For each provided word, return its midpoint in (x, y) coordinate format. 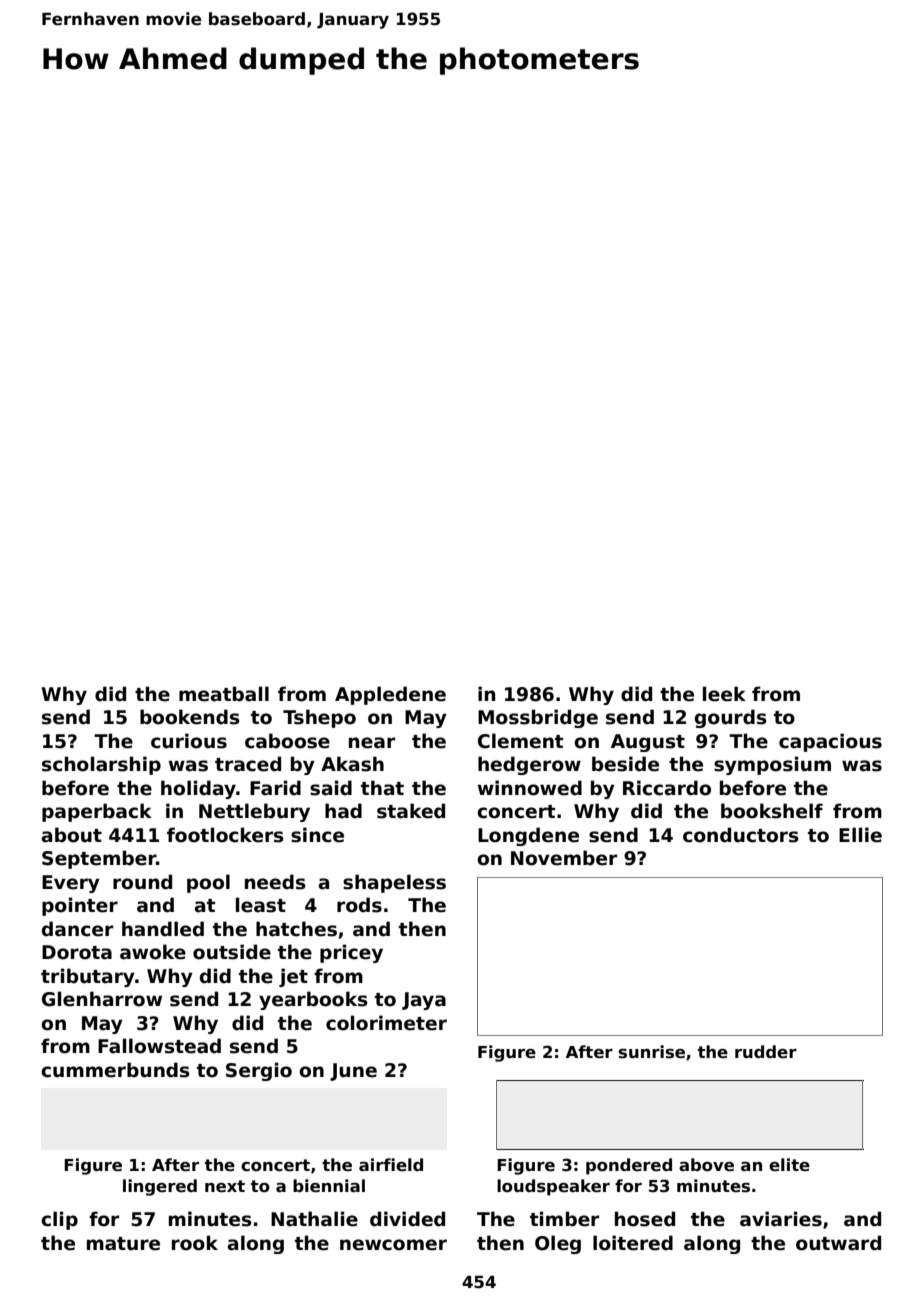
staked (411, 811)
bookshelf (772, 811)
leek (724, 694)
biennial (329, 1186)
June (353, 1072)
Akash (352, 764)
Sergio (259, 1071)
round (142, 882)
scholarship (101, 765)
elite (789, 1165)
